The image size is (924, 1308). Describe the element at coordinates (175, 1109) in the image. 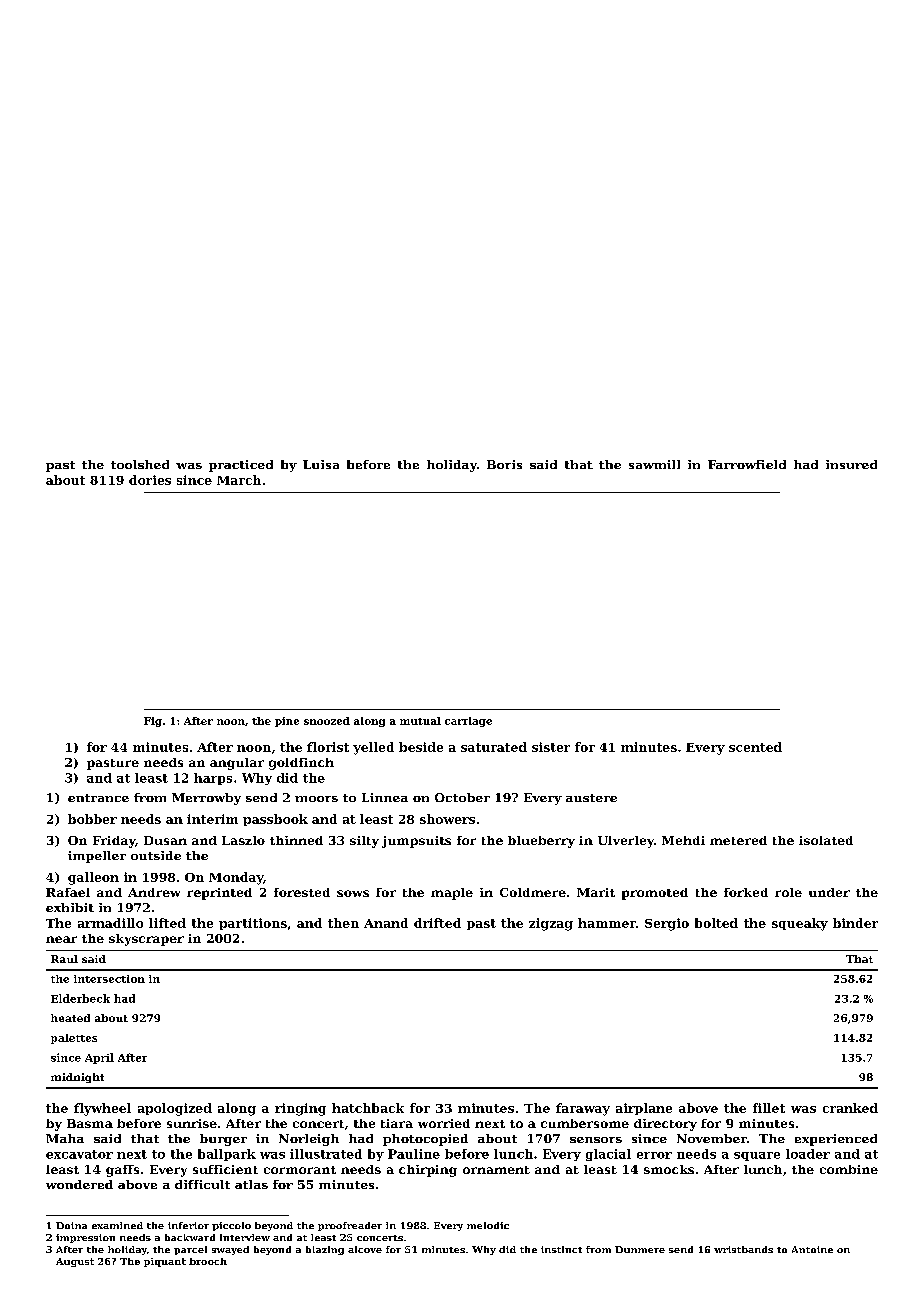

I see `apologized` at that location.
